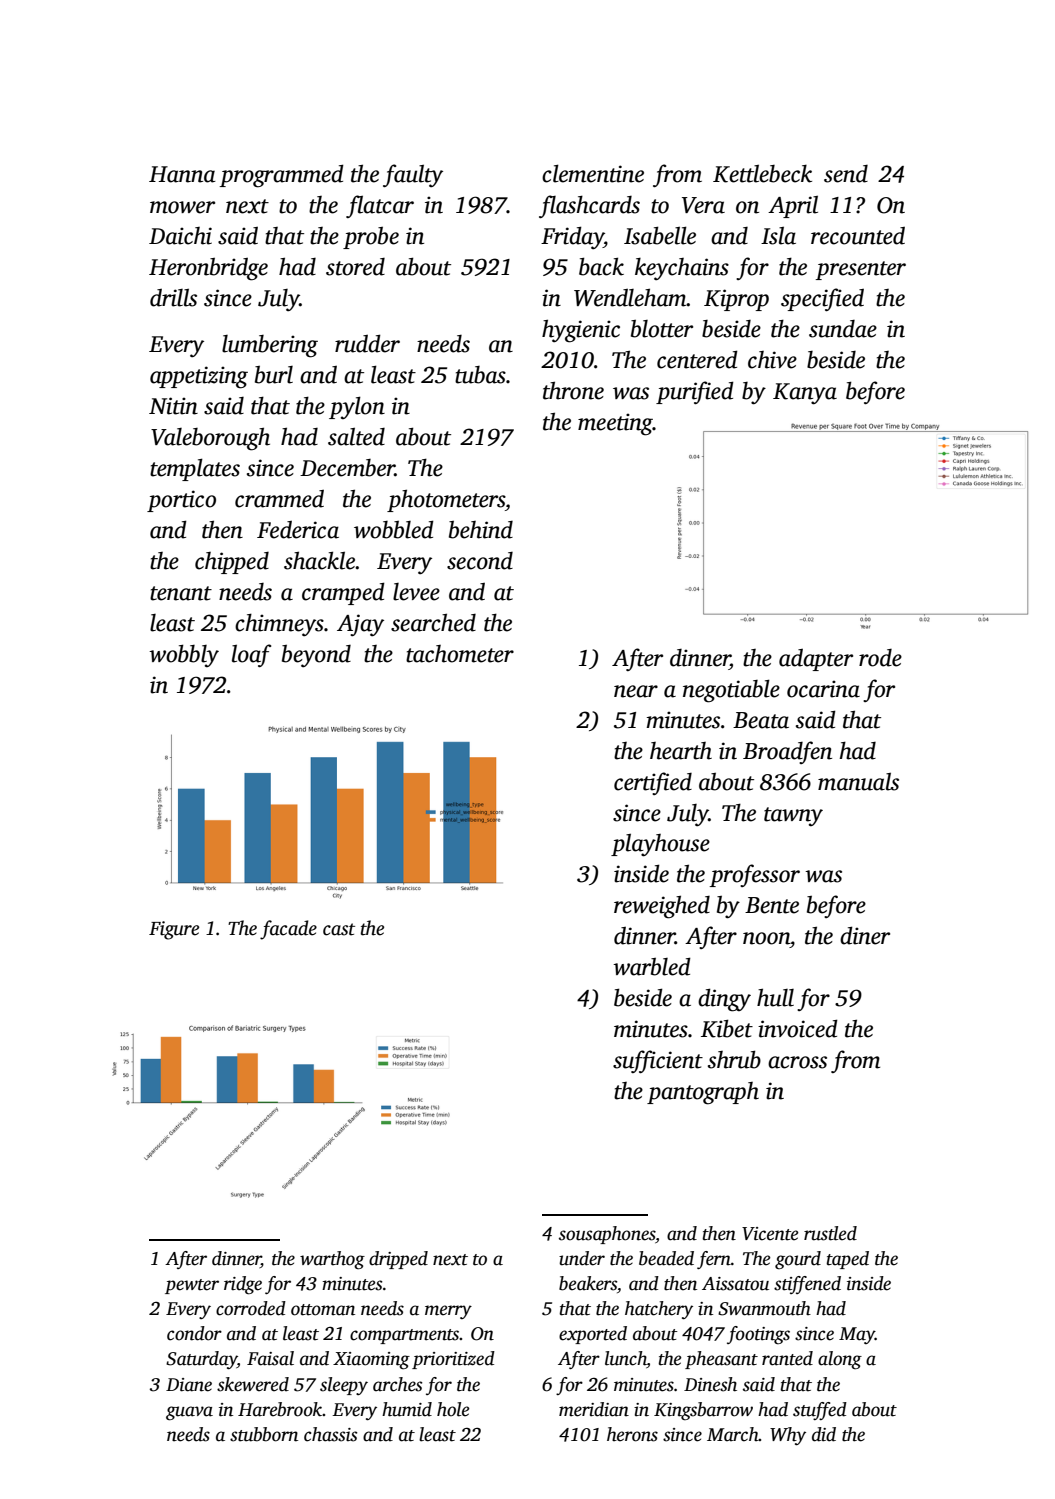 This screenshot has height=1499, width=1055. What do you see at coordinates (846, 174) in the screenshot?
I see `send` at bounding box center [846, 174].
